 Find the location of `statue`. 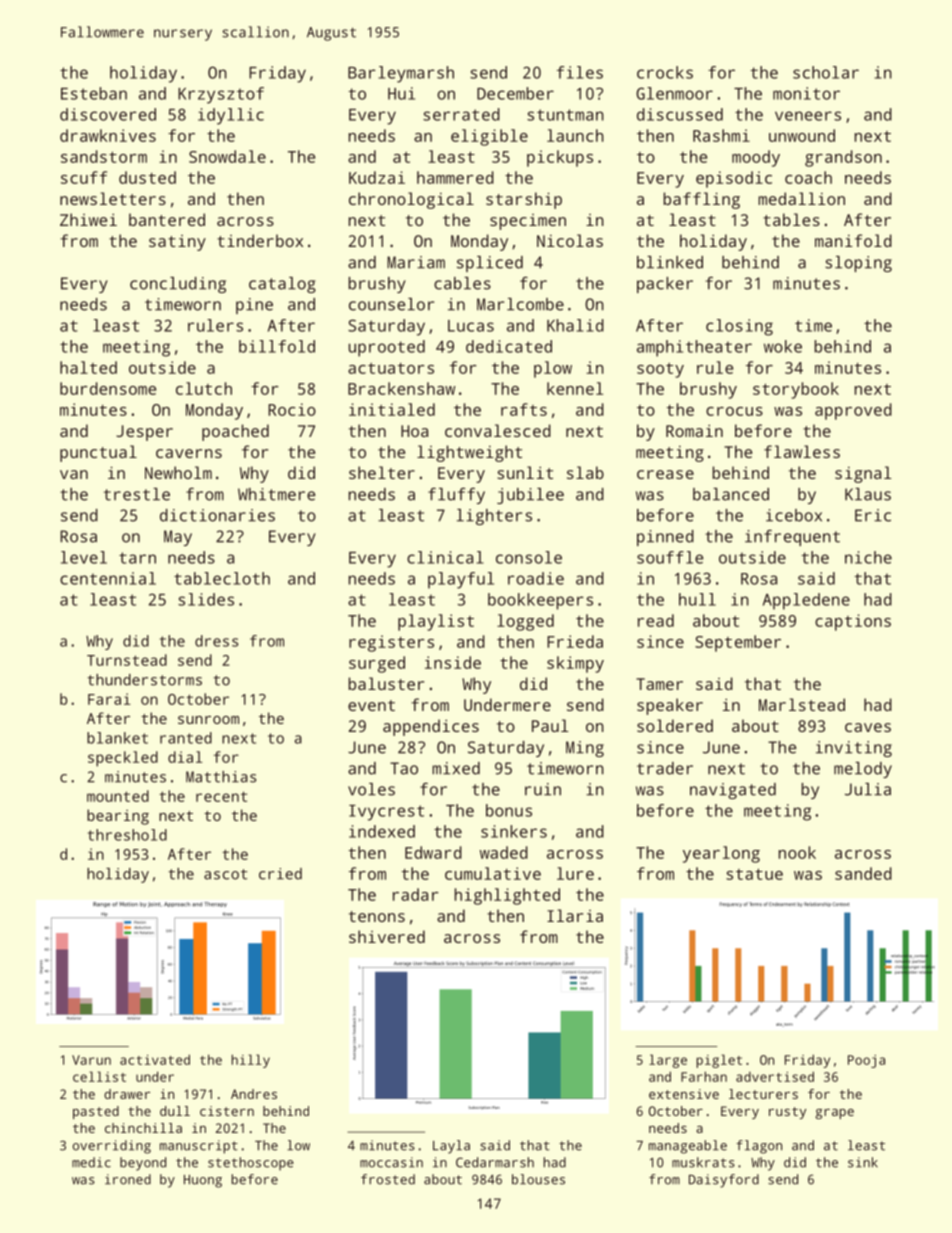

statue is located at coordinates (754, 874).
